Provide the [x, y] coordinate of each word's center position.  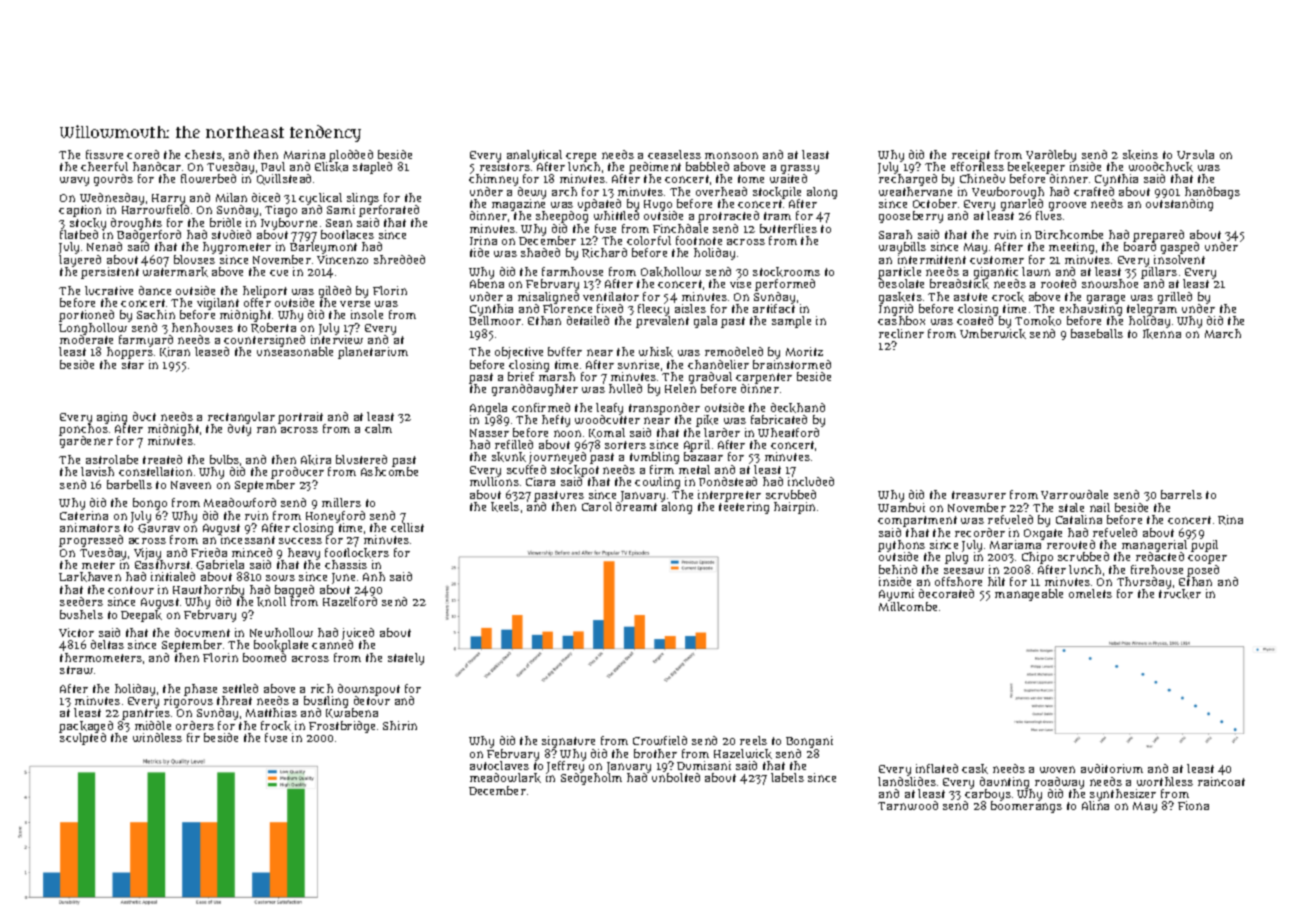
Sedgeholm [591, 779]
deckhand [798, 408]
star [133, 365]
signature [568, 742]
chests [203, 154]
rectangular [241, 418]
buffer [565, 351]
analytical [534, 156]
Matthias [271, 712]
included [811, 481]
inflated [937, 768]
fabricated [779, 419]
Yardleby [1051, 156]
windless [157, 737]
